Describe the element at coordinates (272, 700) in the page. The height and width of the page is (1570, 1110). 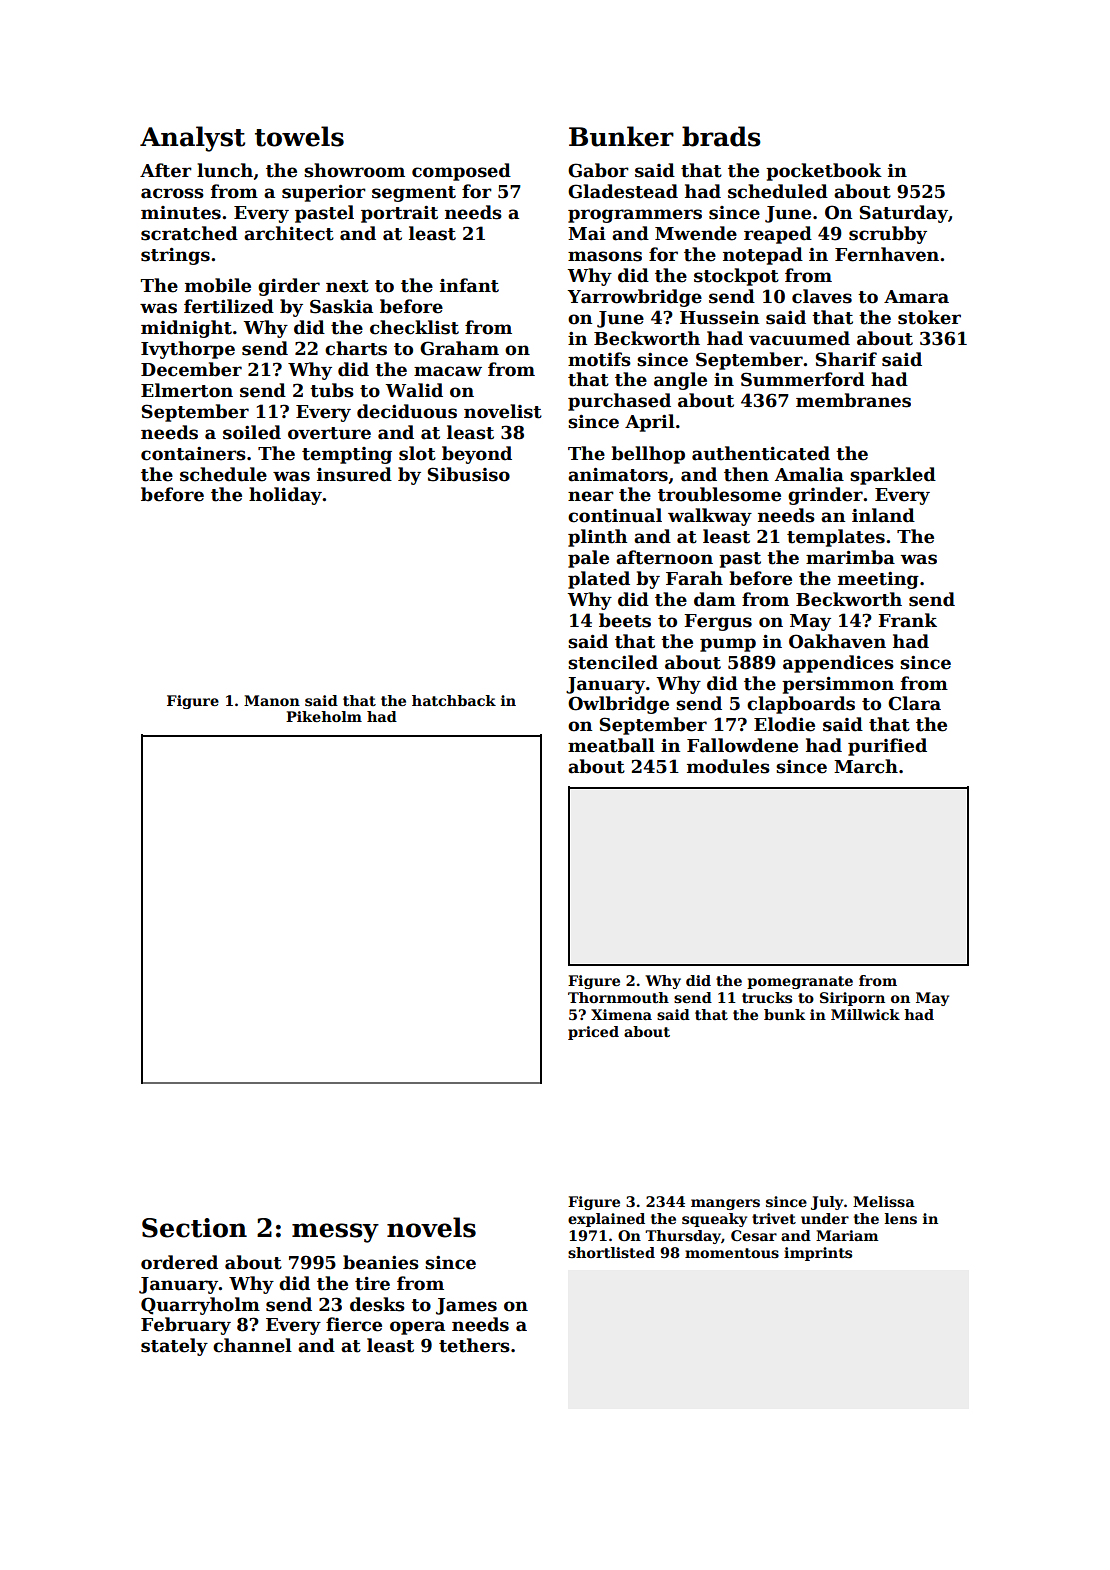
I see `Manon` at that location.
